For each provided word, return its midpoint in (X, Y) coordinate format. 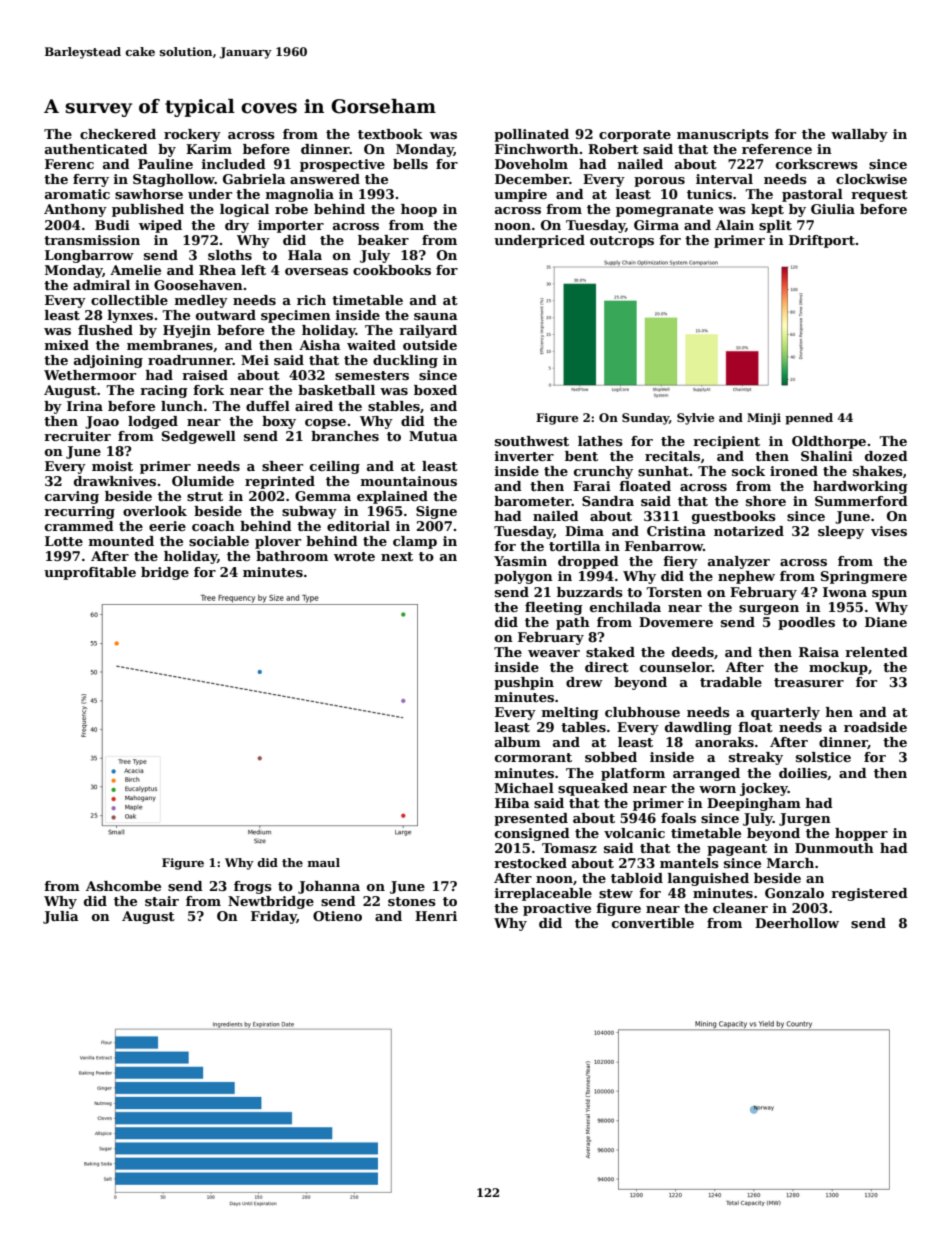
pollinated (531, 135)
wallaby (859, 135)
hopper (861, 834)
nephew (746, 577)
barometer (533, 501)
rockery (192, 135)
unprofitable (90, 573)
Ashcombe (123, 886)
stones (412, 901)
